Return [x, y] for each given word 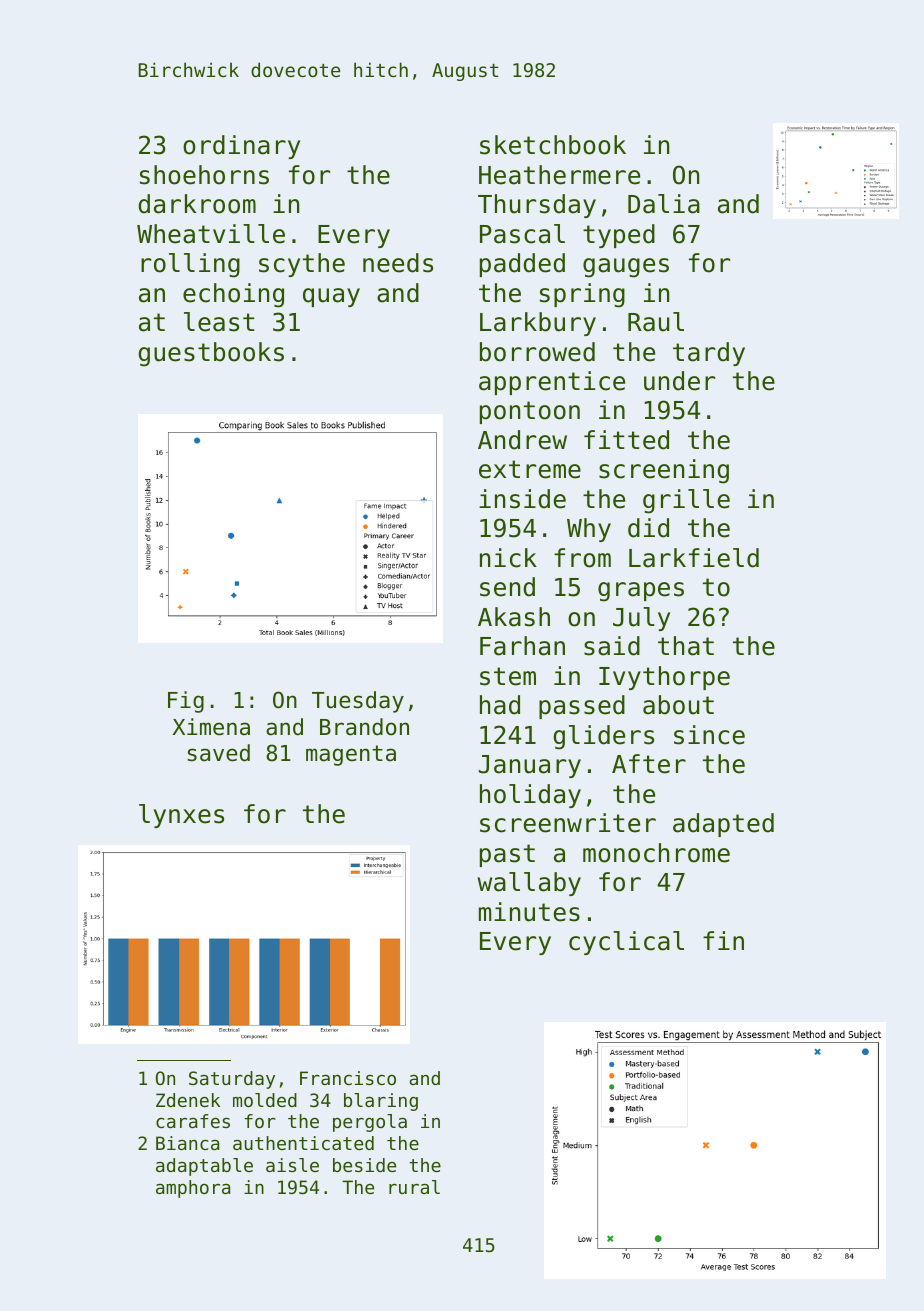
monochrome [656, 853]
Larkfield [694, 558]
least [219, 322]
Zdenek [188, 1100]
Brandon [364, 727]
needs [398, 263]
